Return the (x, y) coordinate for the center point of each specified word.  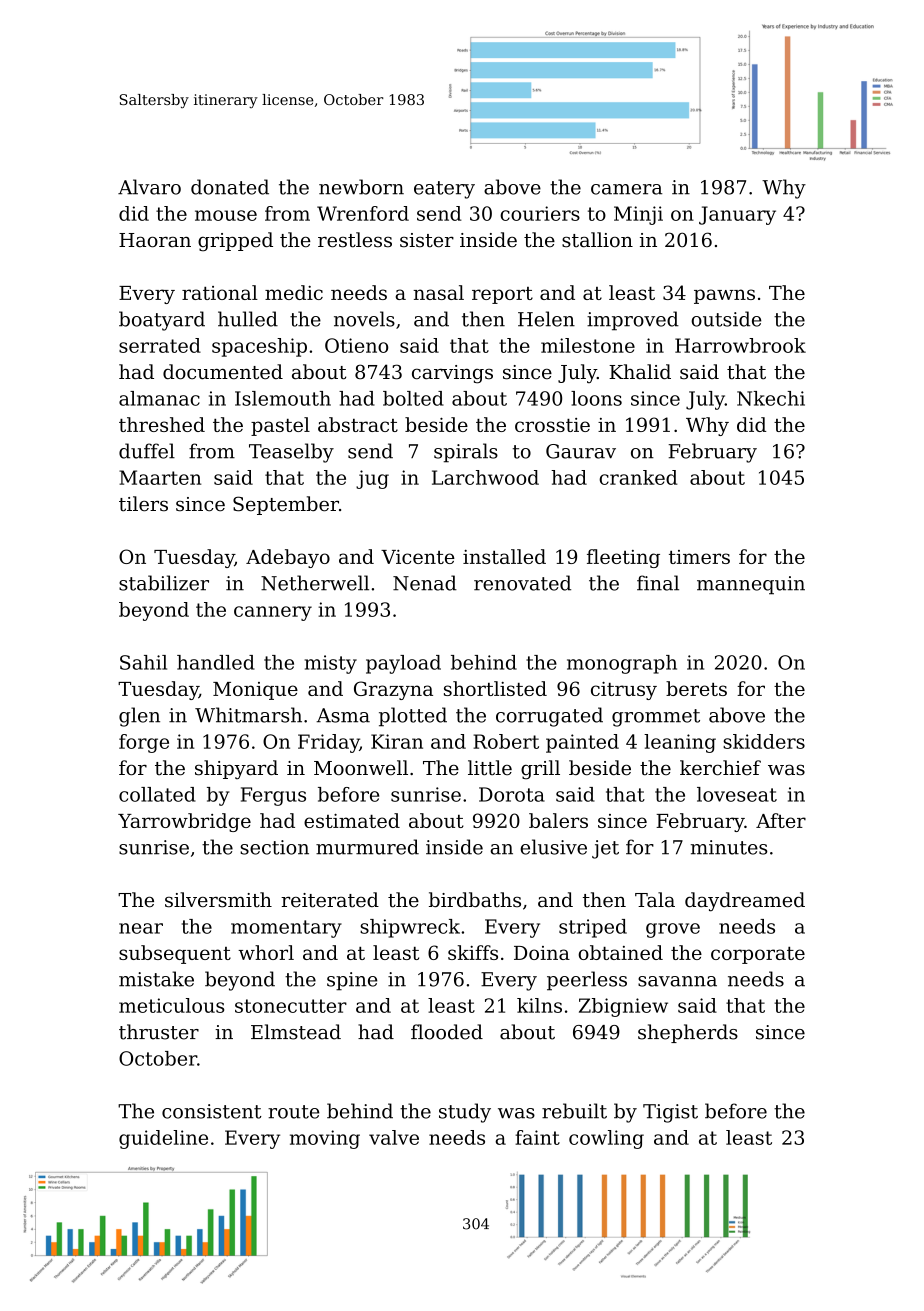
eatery (444, 190)
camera (626, 189)
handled (216, 662)
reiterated (330, 900)
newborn (361, 187)
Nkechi (771, 398)
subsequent (175, 954)
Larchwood (485, 477)
